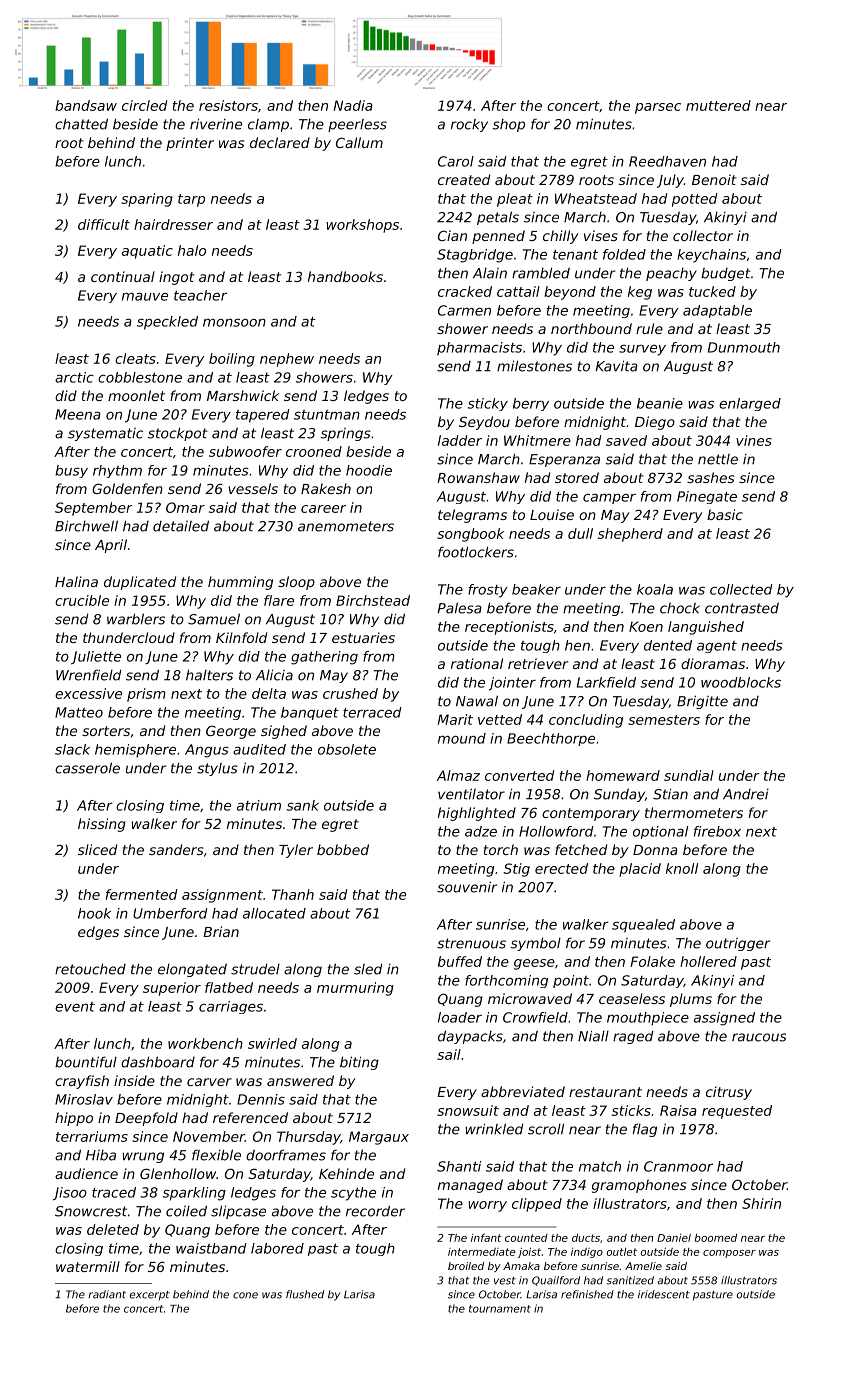 The width and height of the page is (849, 1400). Describe the element at coordinates (78, 414) in the page. I see `Meena` at that location.
